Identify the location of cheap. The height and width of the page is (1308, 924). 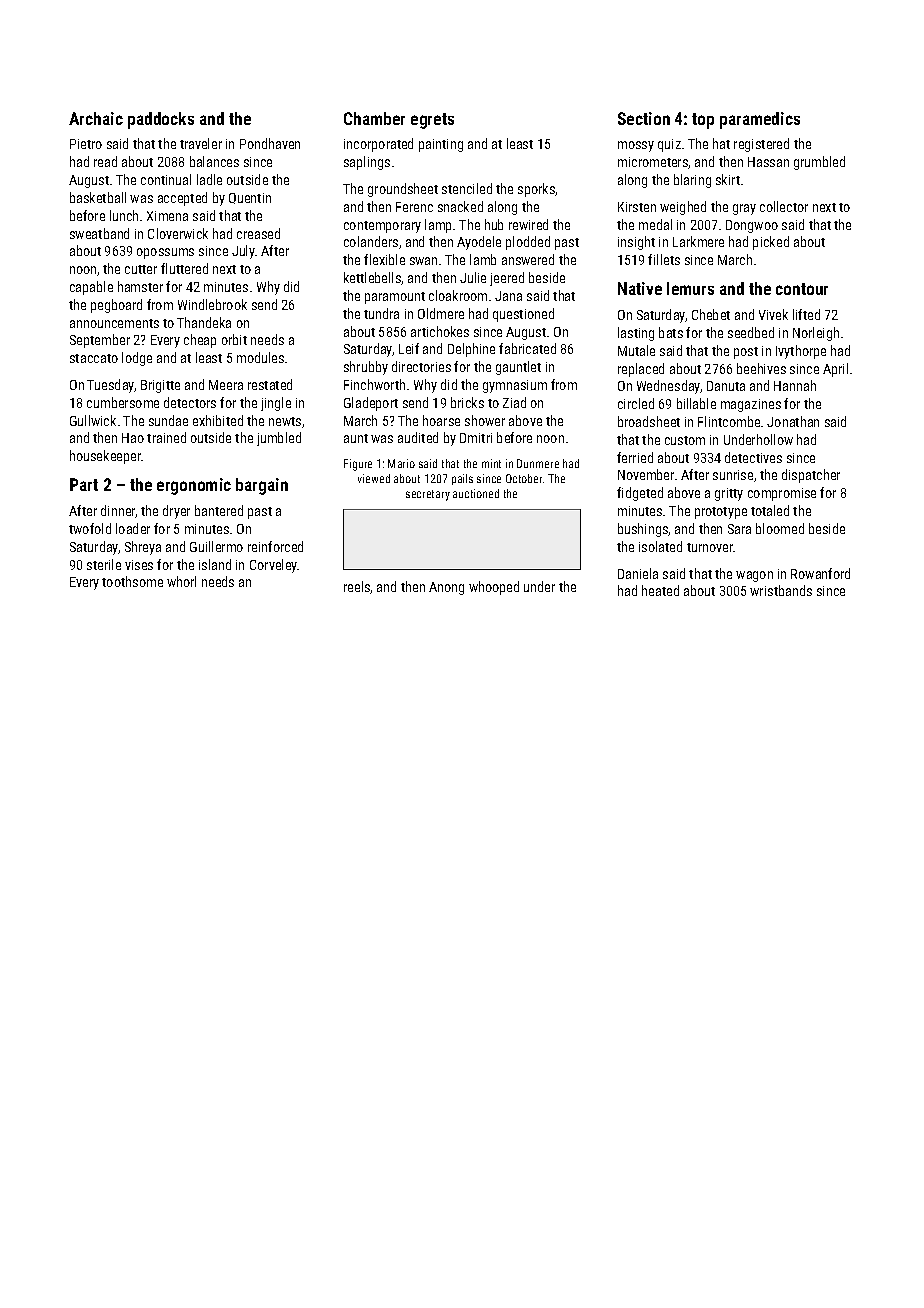
(200, 341).
